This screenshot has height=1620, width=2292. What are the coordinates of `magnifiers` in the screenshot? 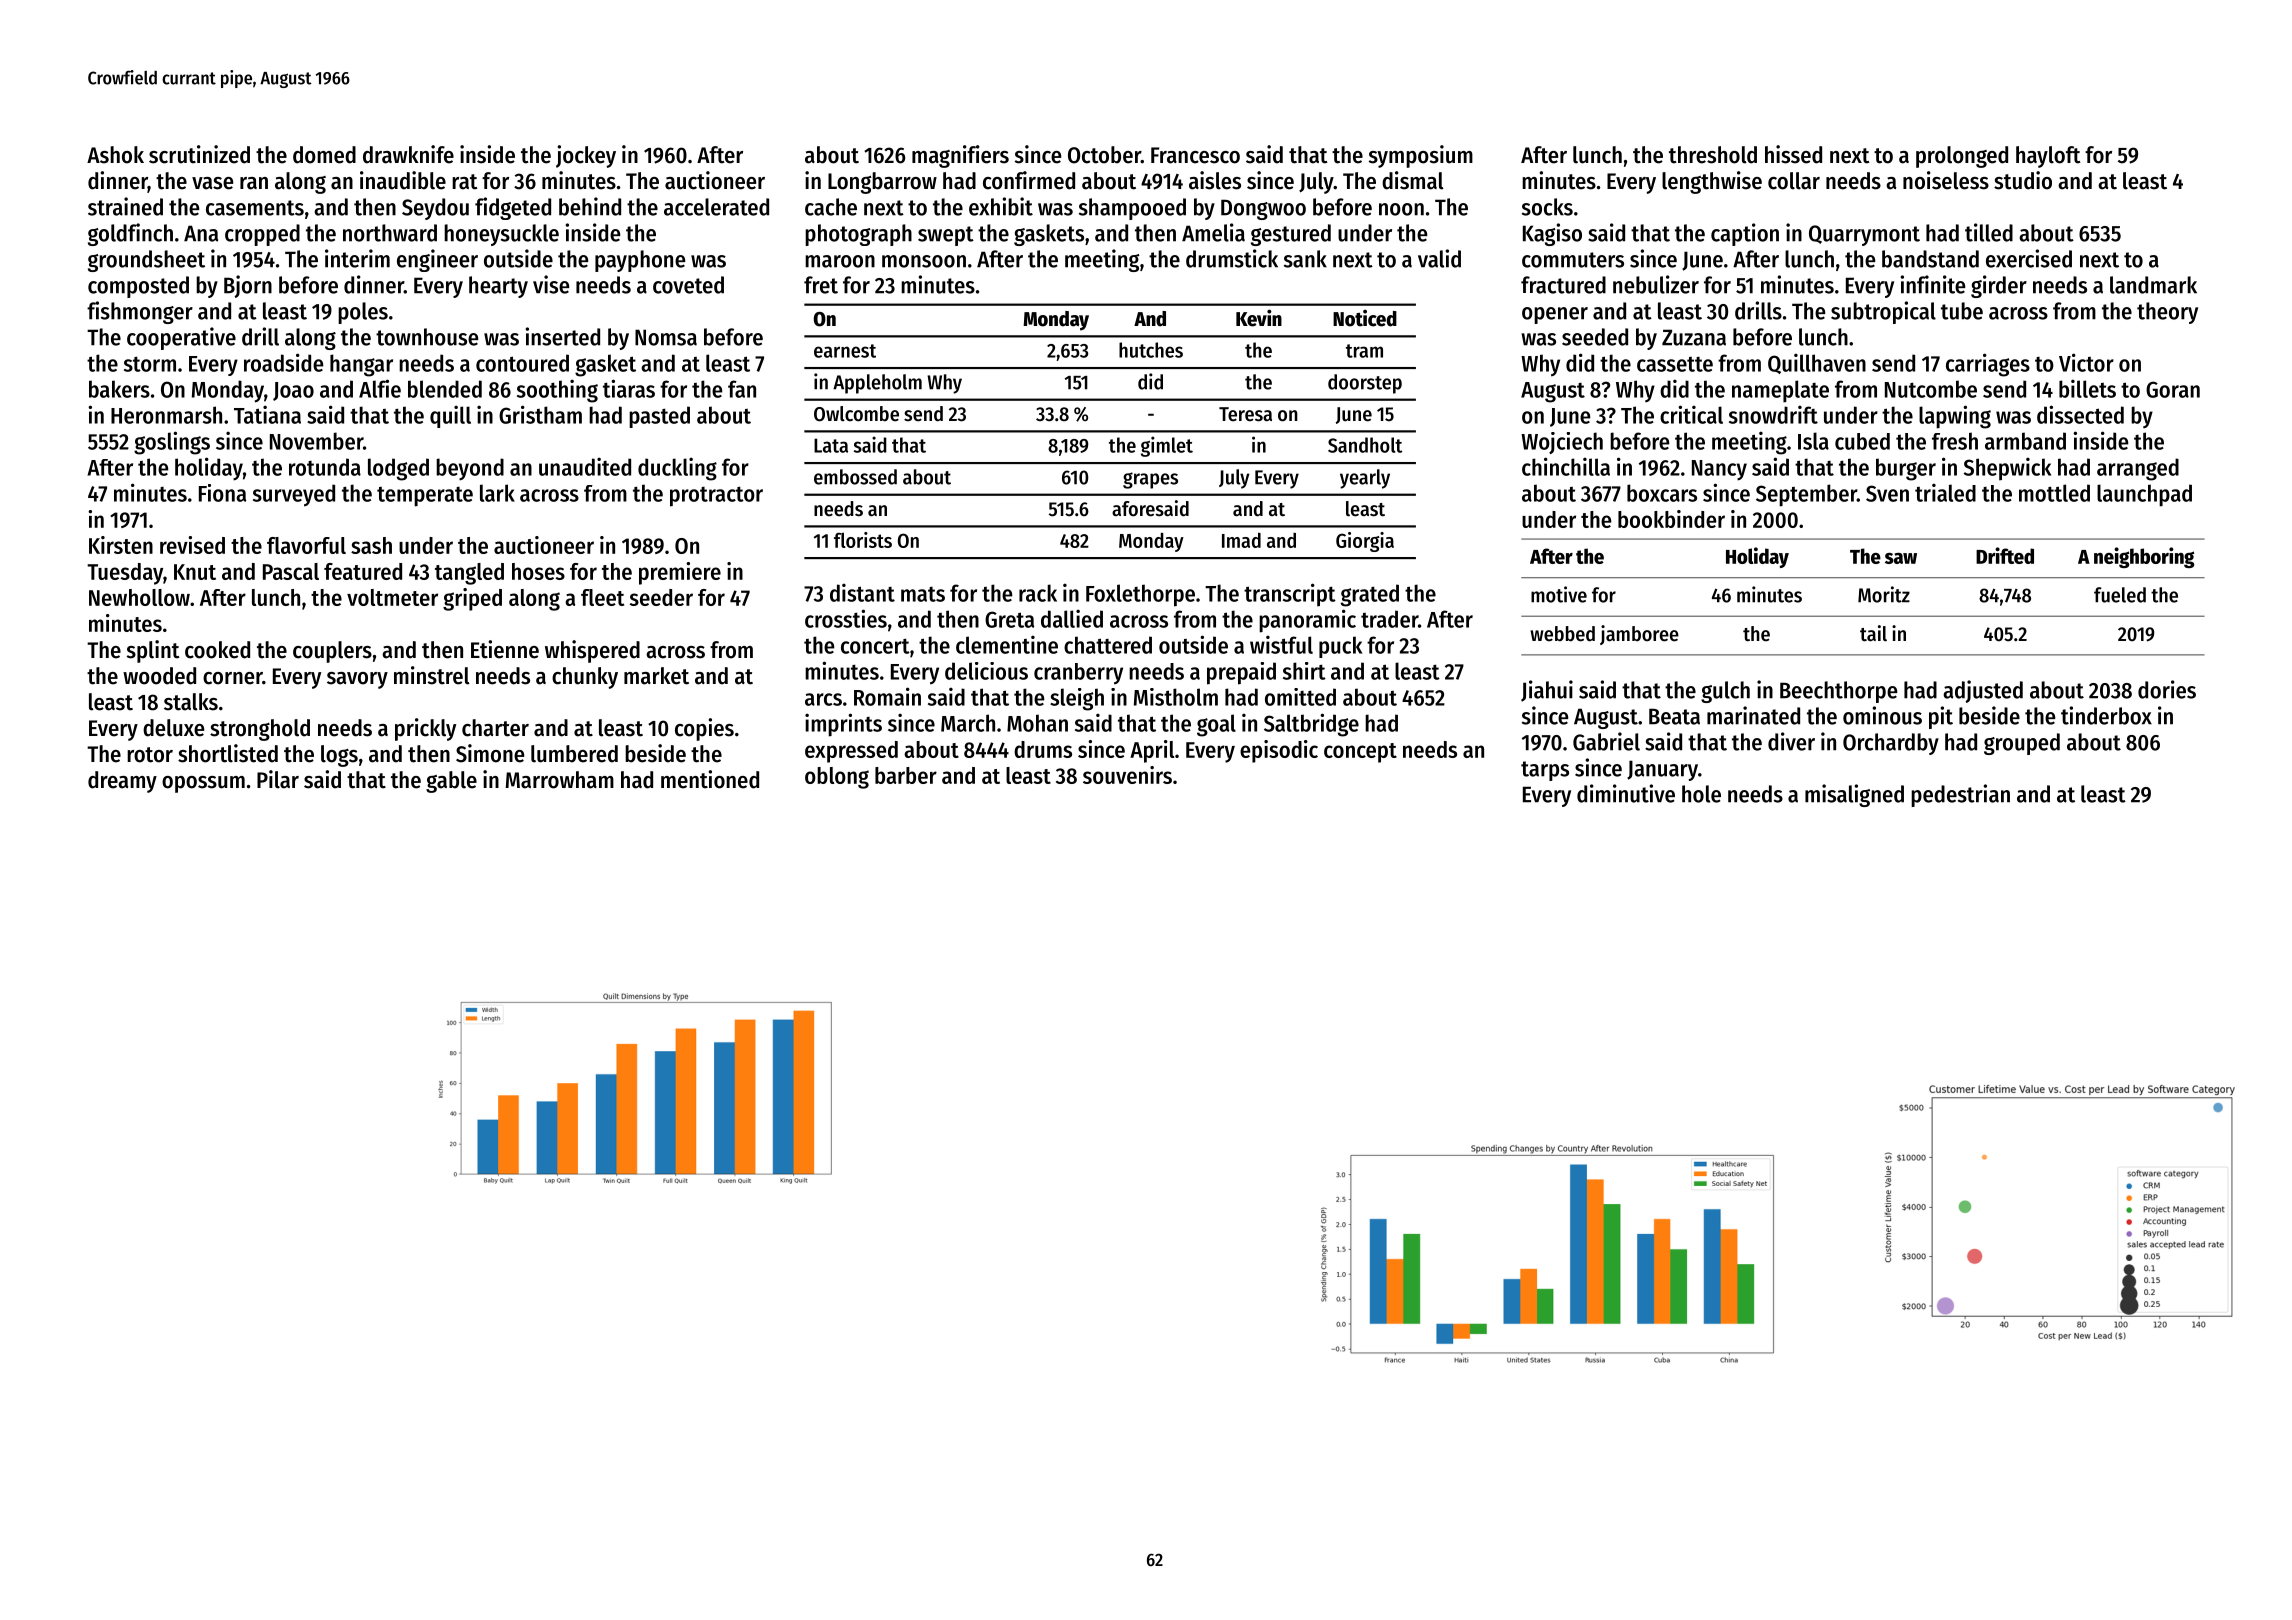 It's located at (960, 156).
